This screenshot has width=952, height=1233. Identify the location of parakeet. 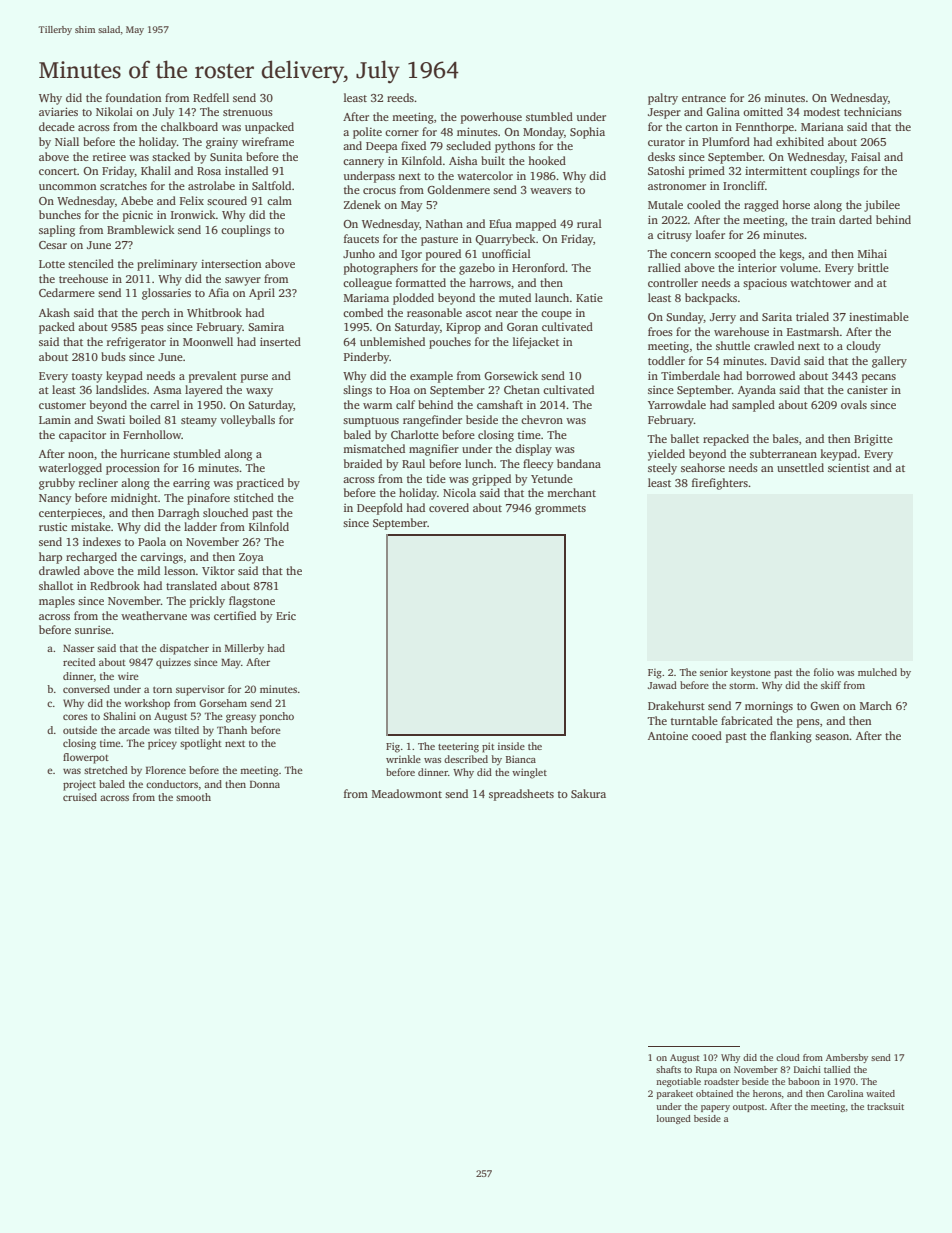
(675, 1094).
